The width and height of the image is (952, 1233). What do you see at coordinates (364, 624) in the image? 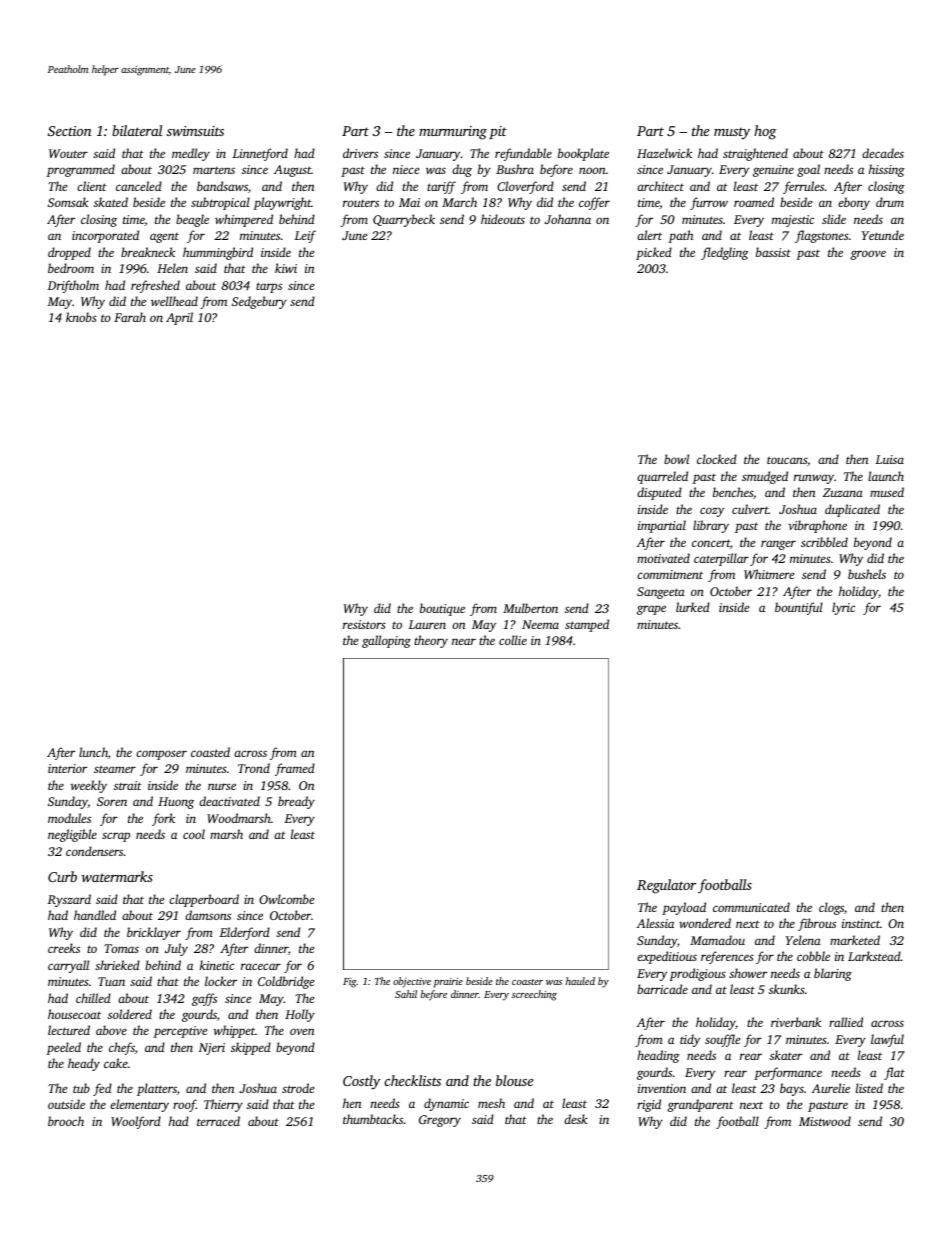
I see `resistors` at bounding box center [364, 624].
